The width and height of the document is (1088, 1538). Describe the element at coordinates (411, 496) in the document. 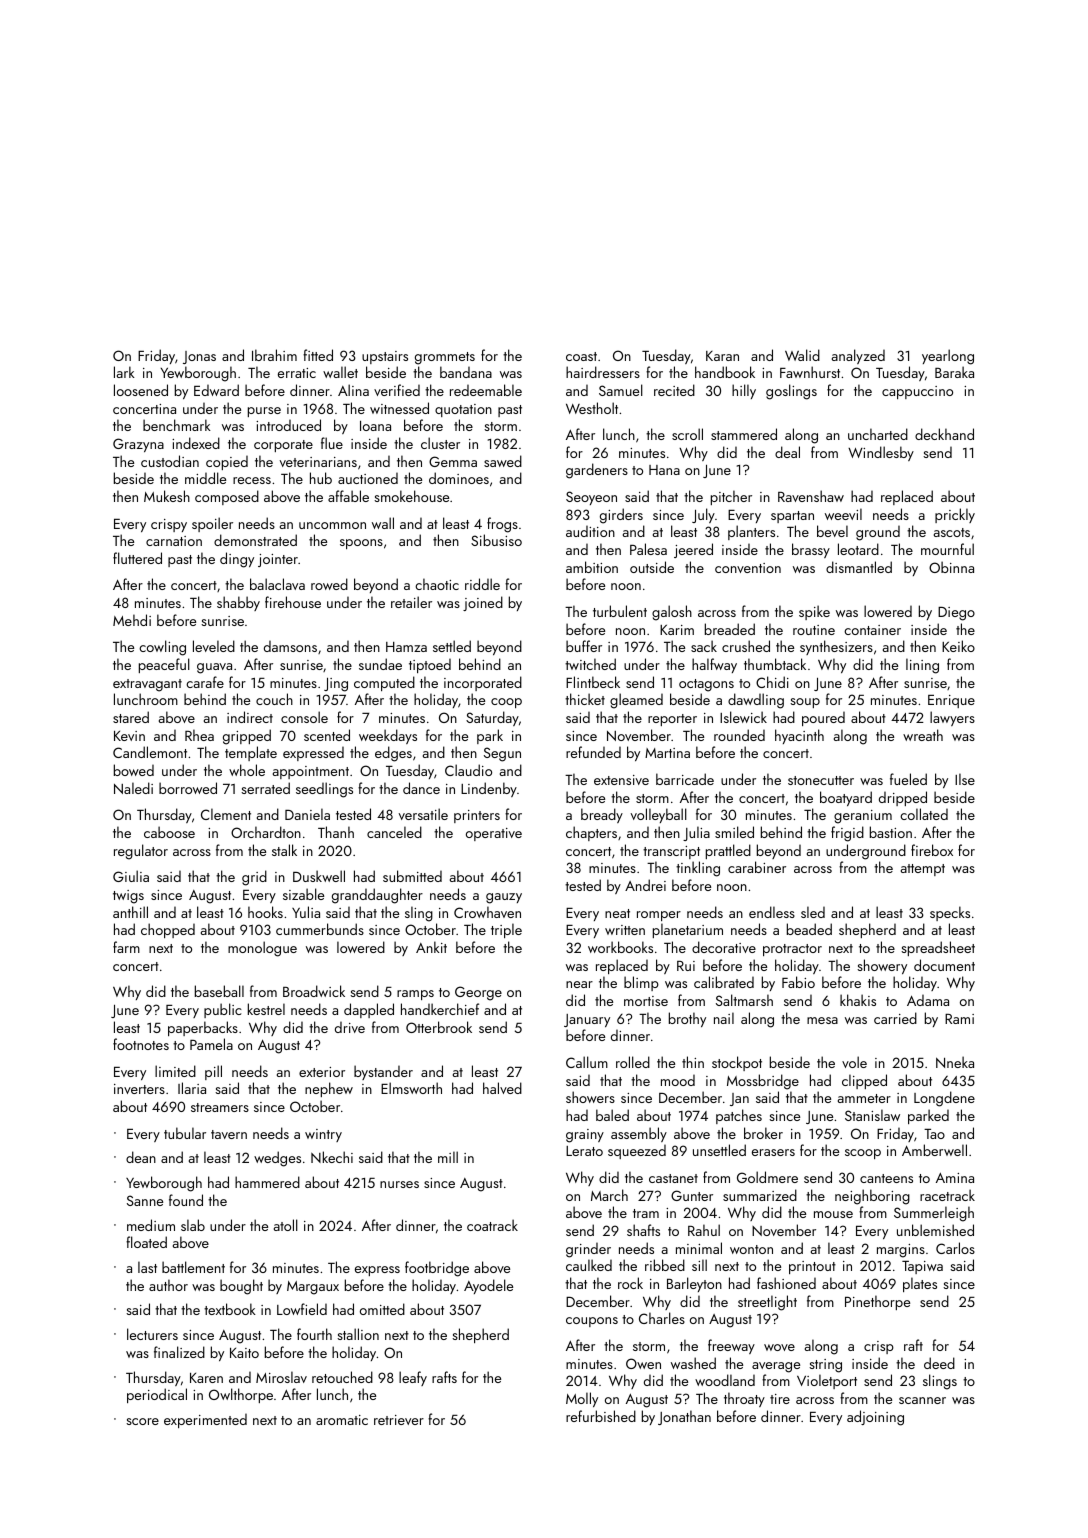

I see `smokehouse` at that location.
